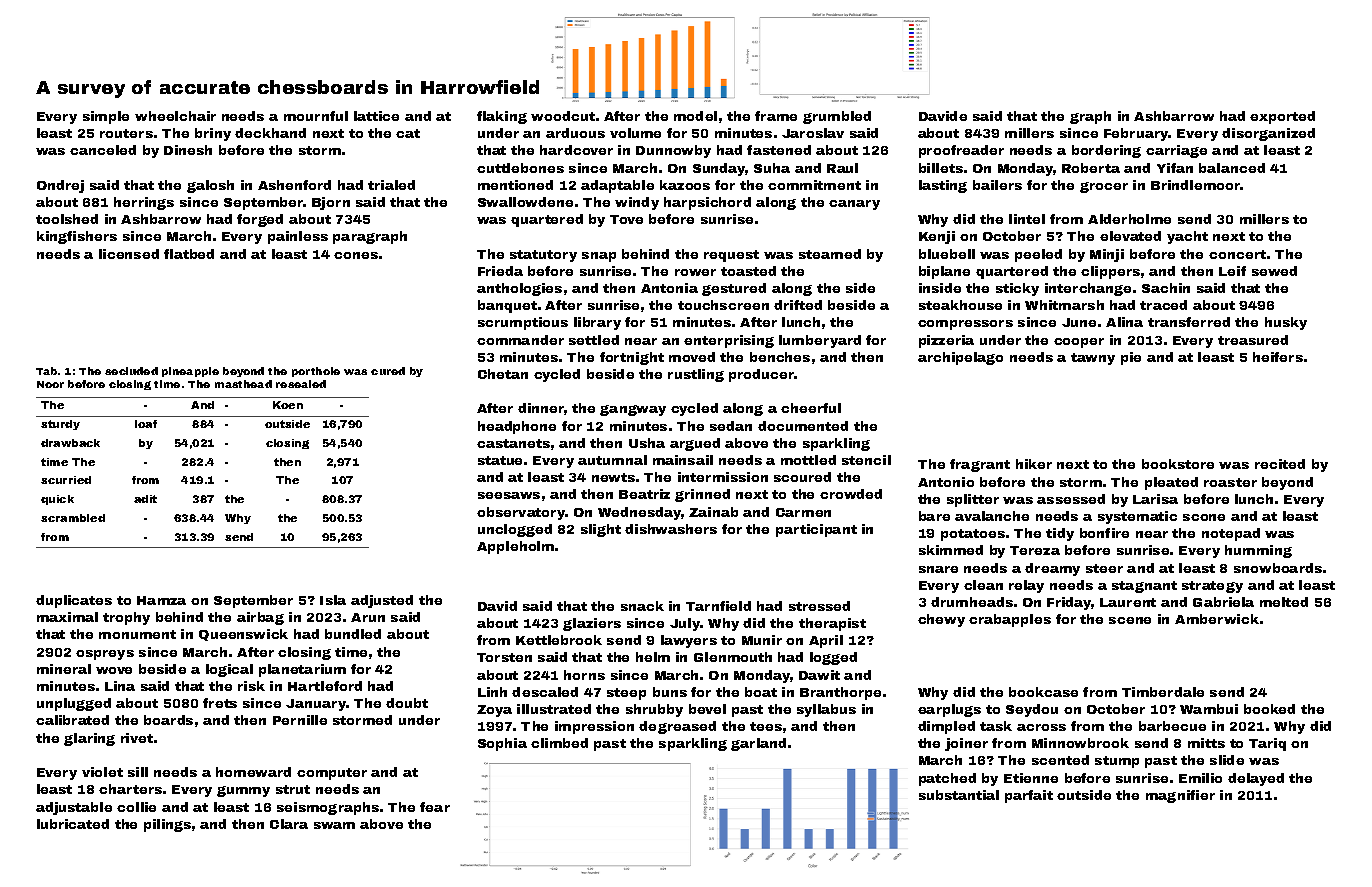  I want to click on wheelchair, so click(175, 116).
